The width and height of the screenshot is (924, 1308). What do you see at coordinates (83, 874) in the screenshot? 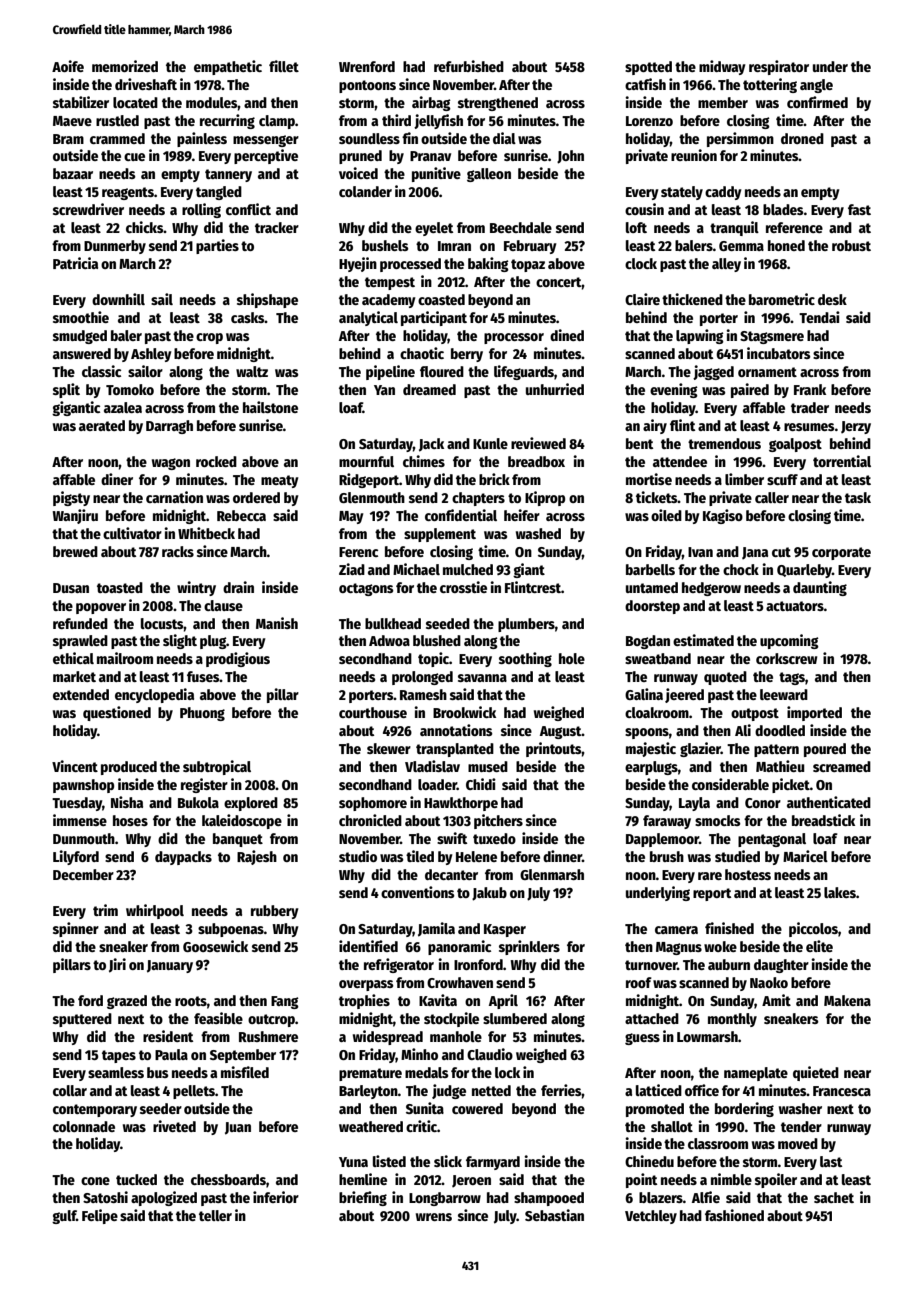
I see `December` at bounding box center [83, 874].
